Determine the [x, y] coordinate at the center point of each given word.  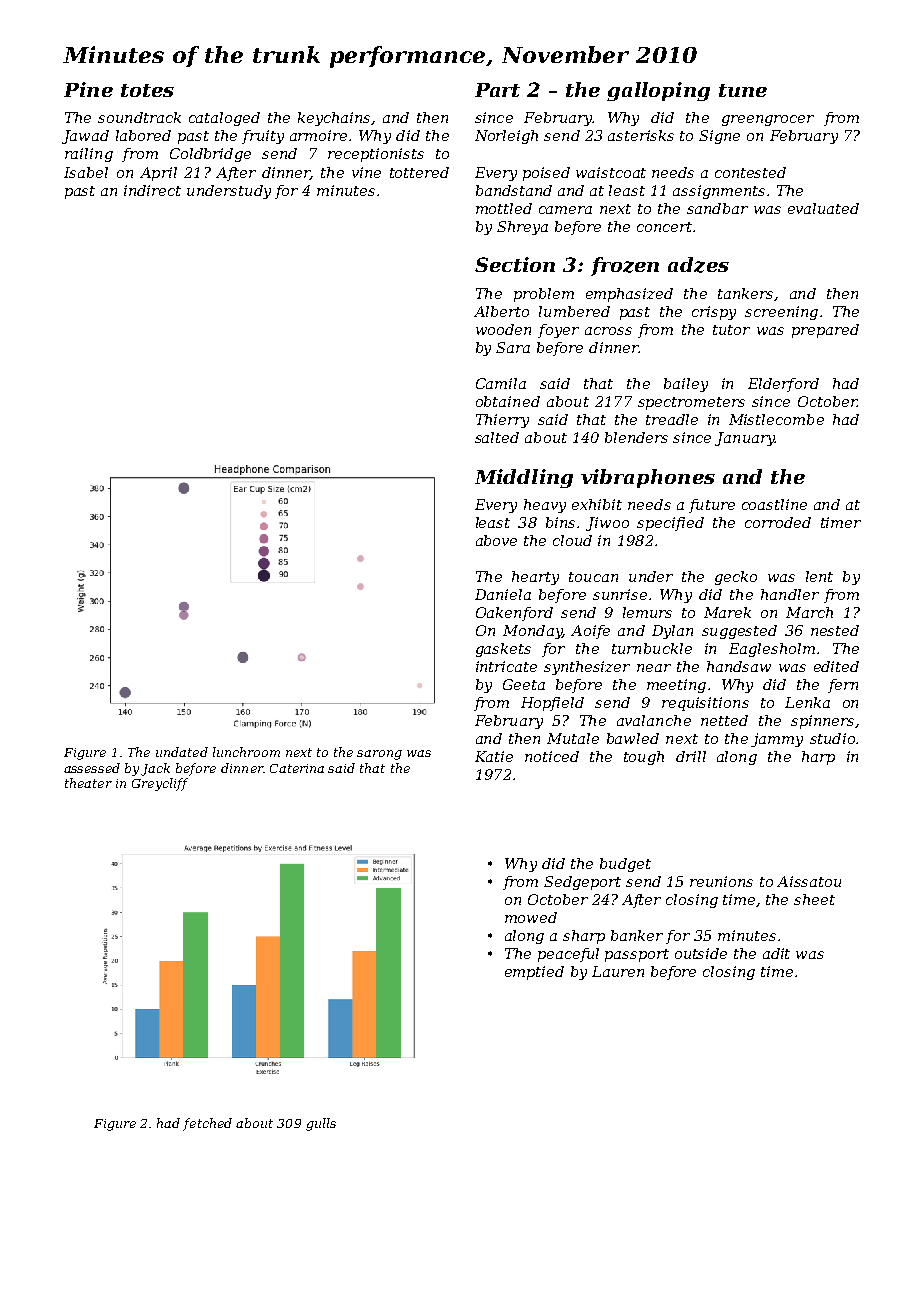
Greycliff [160, 784]
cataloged [224, 119]
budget [625, 865]
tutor [731, 330]
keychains [334, 119]
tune [743, 90]
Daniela [503, 594]
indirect [152, 190]
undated [182, 752]
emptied [534, 973]
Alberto [501, 311]
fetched [207, 1124]
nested [835, 630]
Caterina [297, 768]
